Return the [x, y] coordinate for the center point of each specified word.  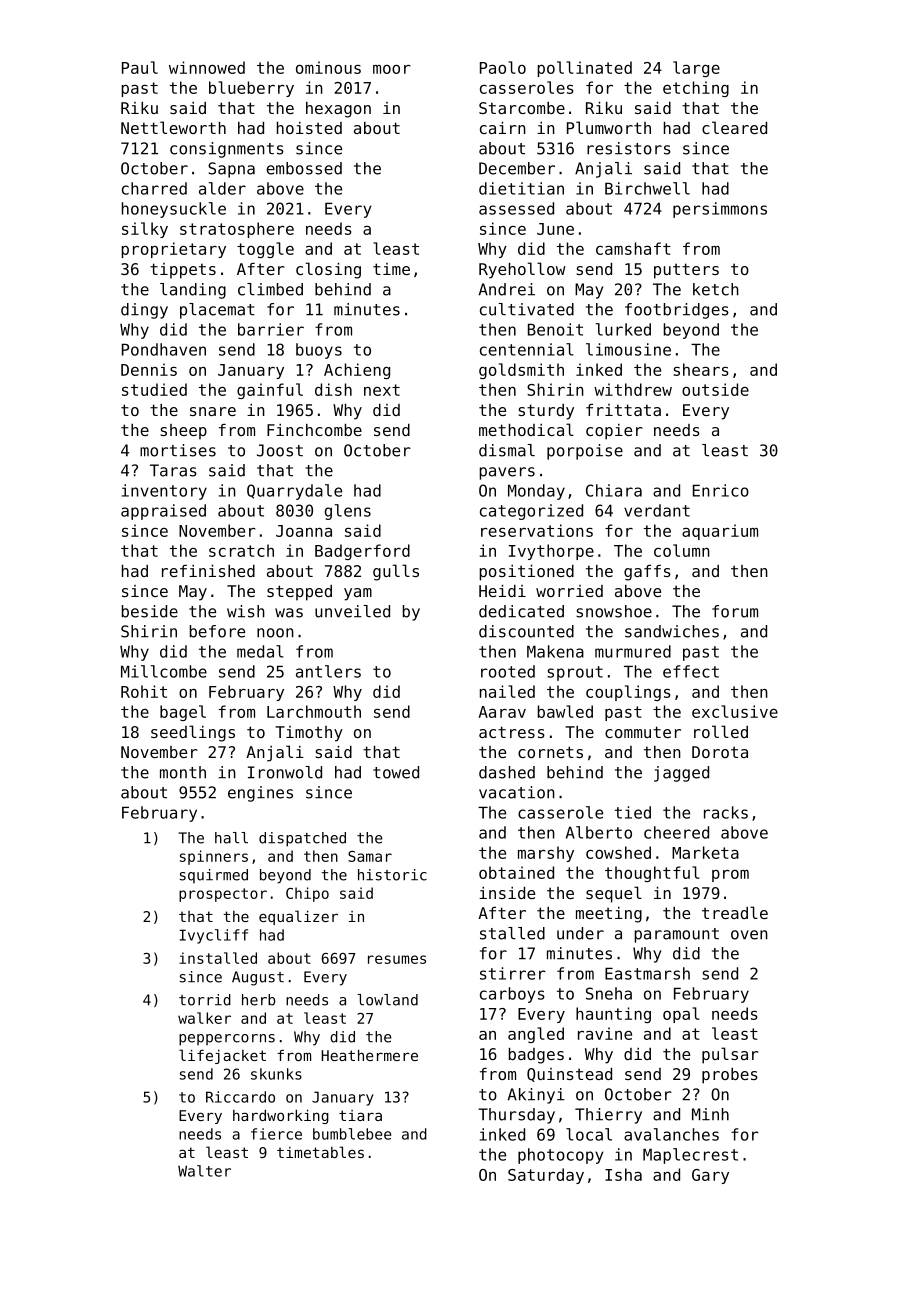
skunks [276, 1074]
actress [512, 732]
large [696, 69]
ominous [328, 67]
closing [328, 270]
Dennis [149, 369]
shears [701, 369]
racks [726, 812]
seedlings [193, 733]
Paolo [503, 67]
